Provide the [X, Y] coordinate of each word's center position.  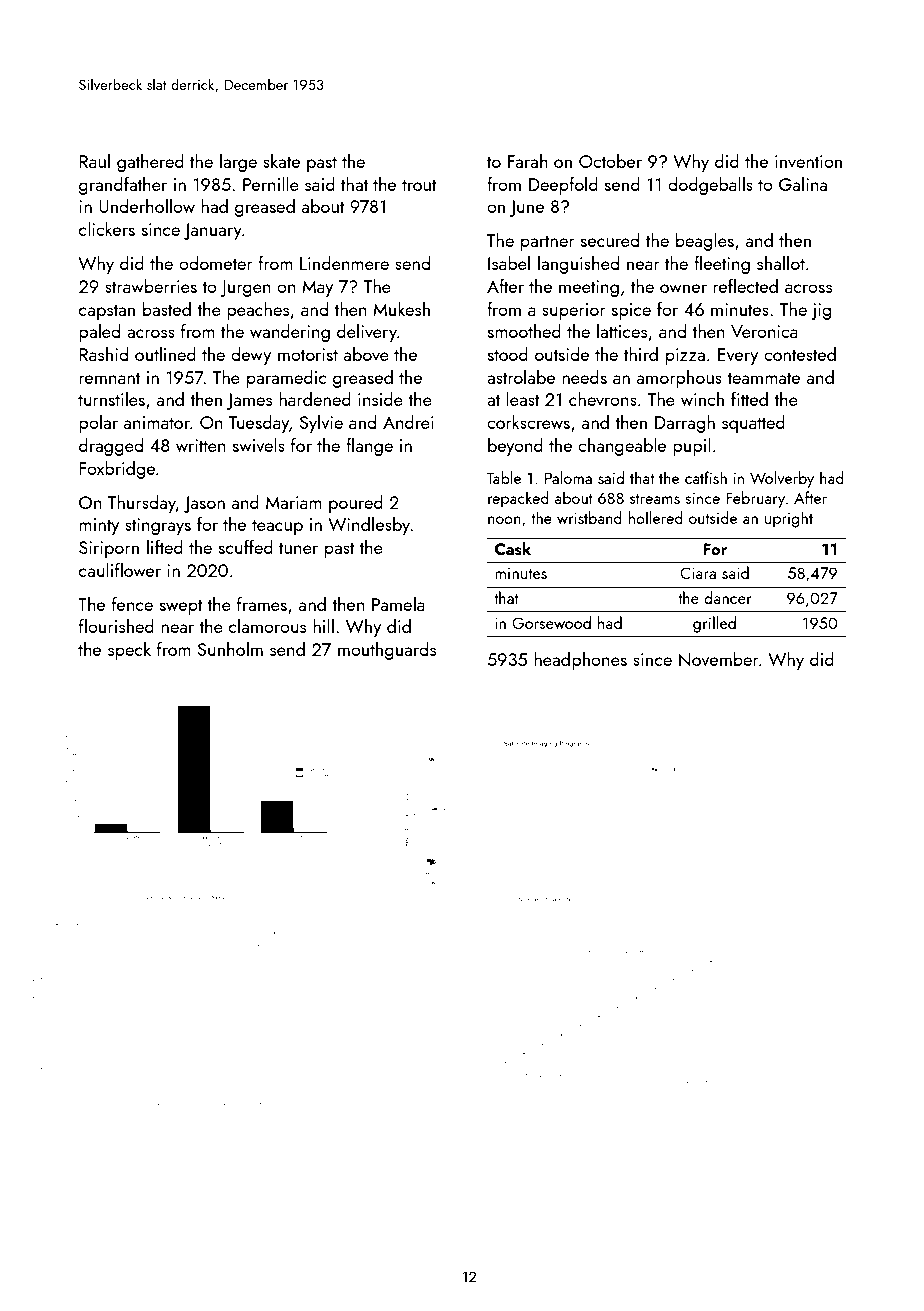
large [238, 163]
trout [419, 185]
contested [800, 354]
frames [262, 604]
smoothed [524, 331]
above [366, 354]
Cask [513, 549]
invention [808, 161]
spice [631, 311]
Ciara [698, 573]
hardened [315, 399]
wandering [290, 333]
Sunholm [230, 649]
